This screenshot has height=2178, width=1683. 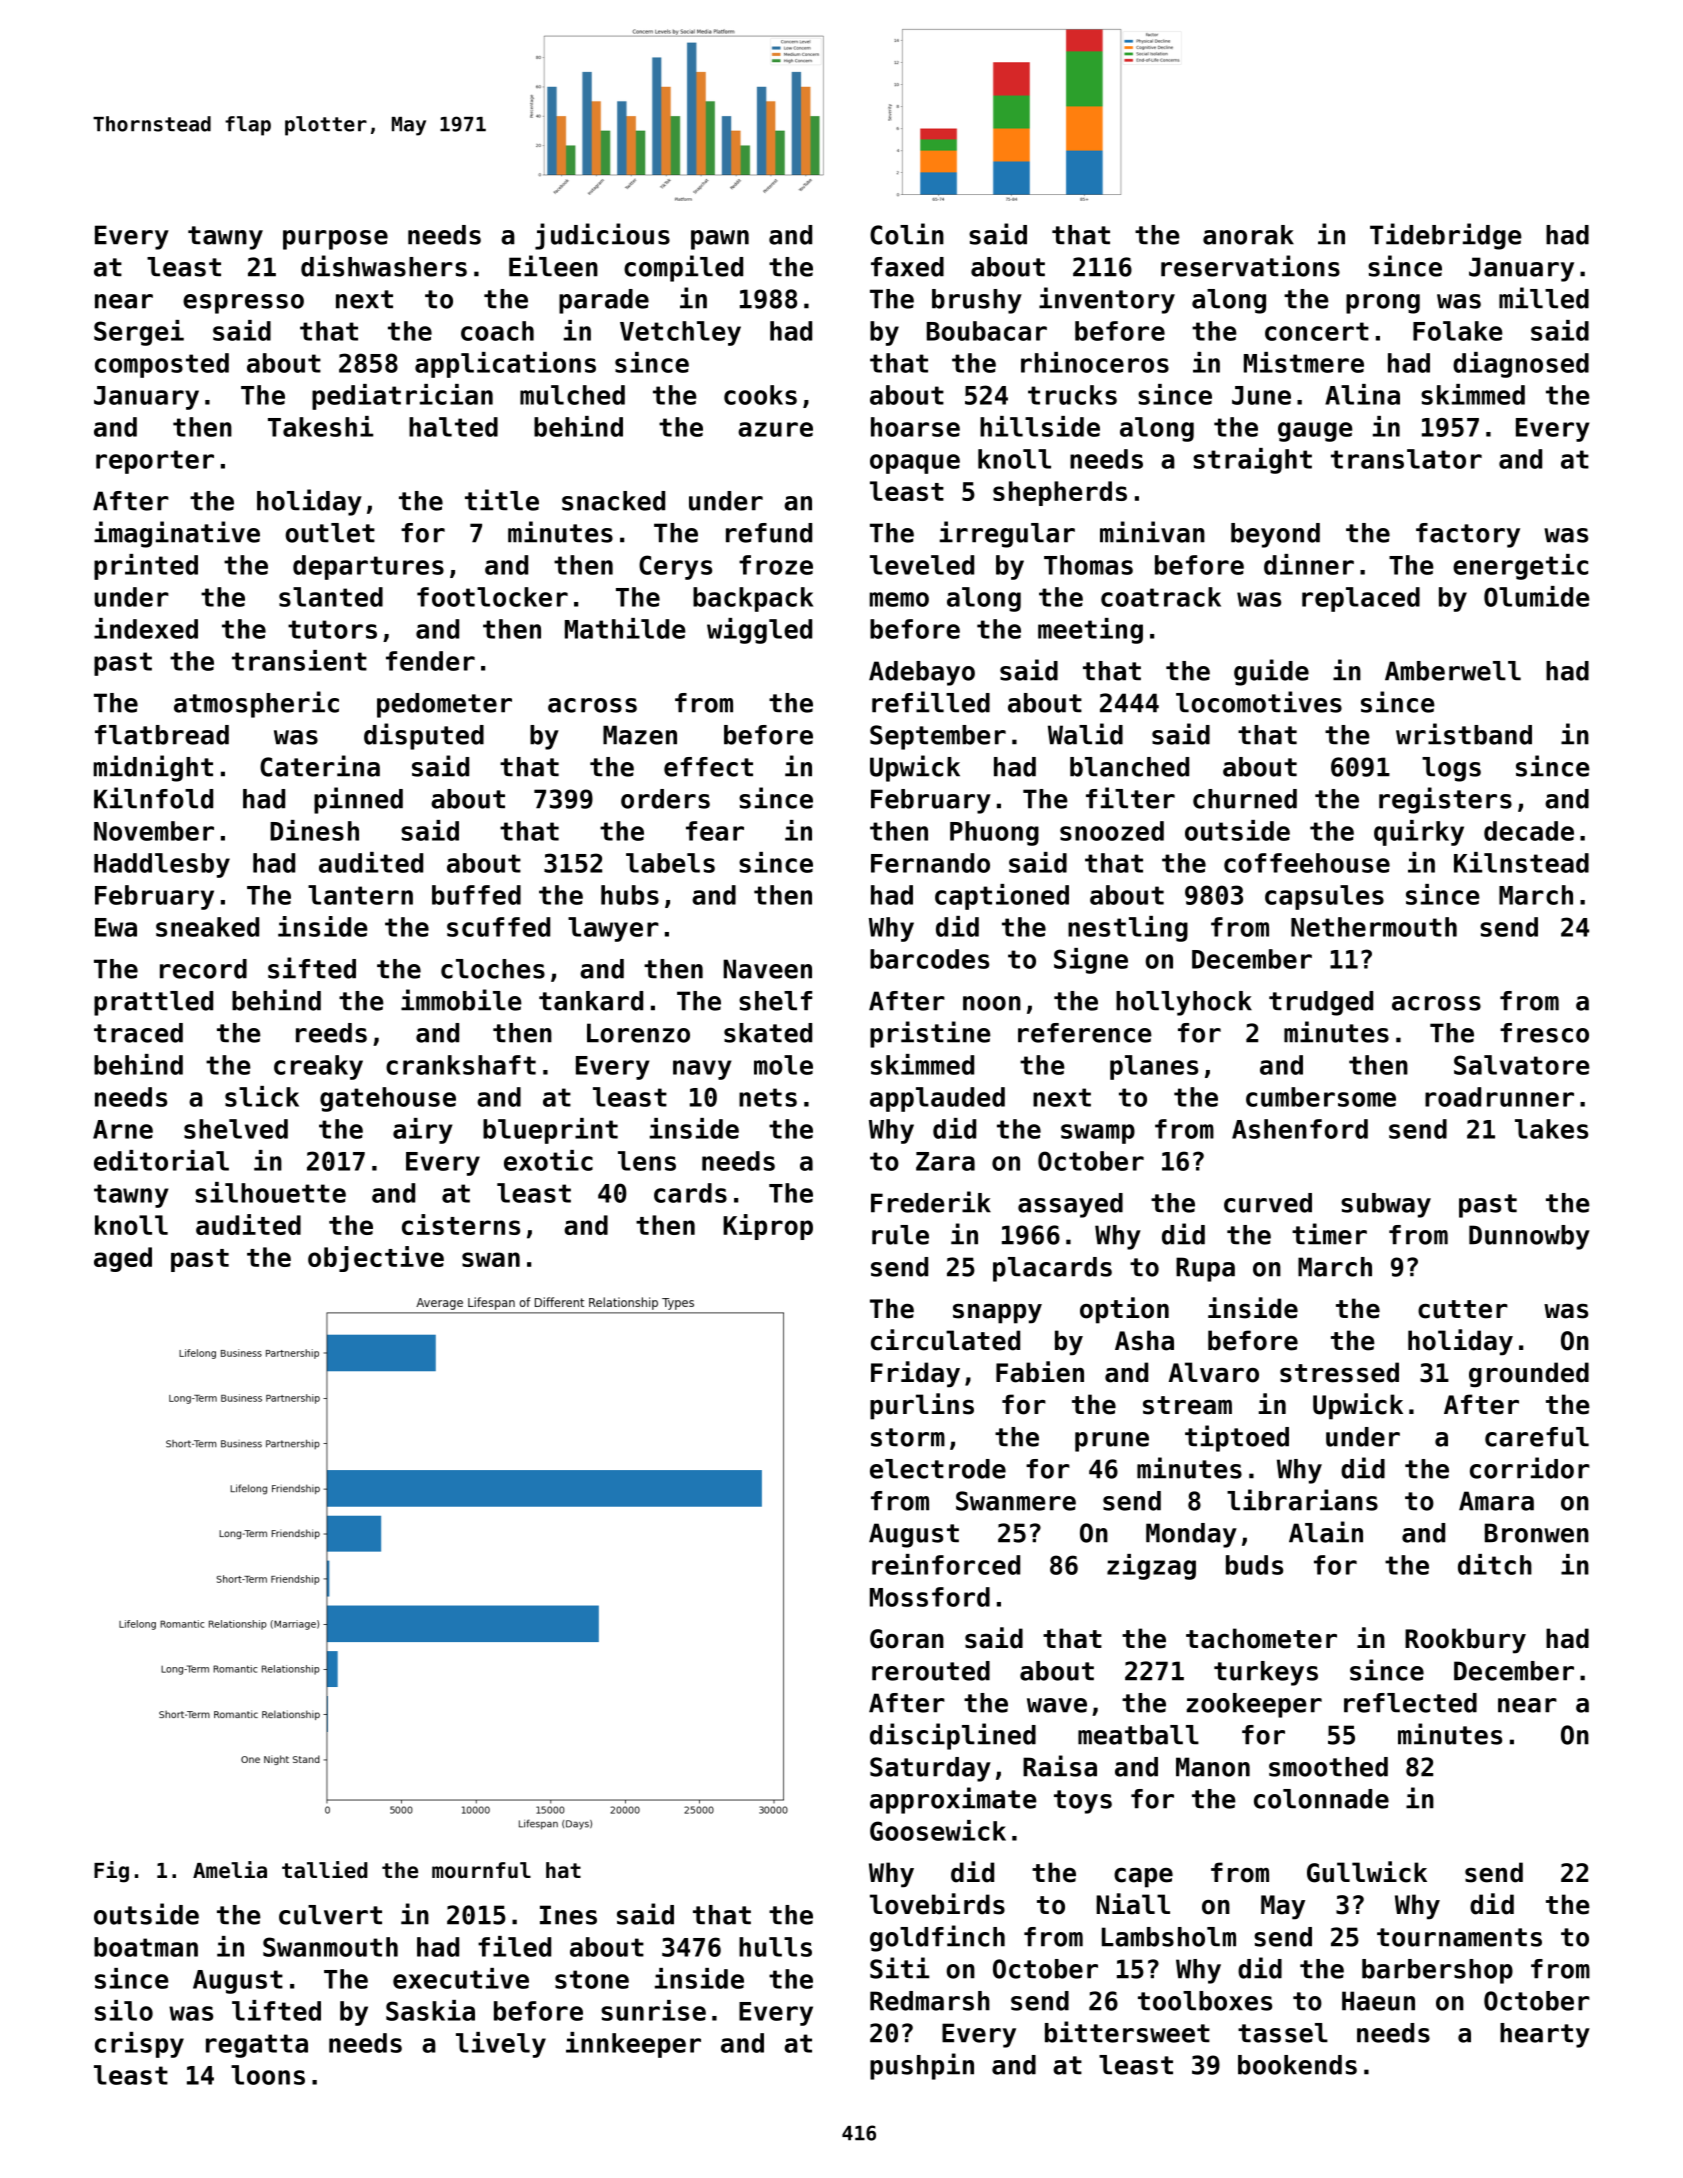 I want to click on hulls, so click(x=775, y=1947).
